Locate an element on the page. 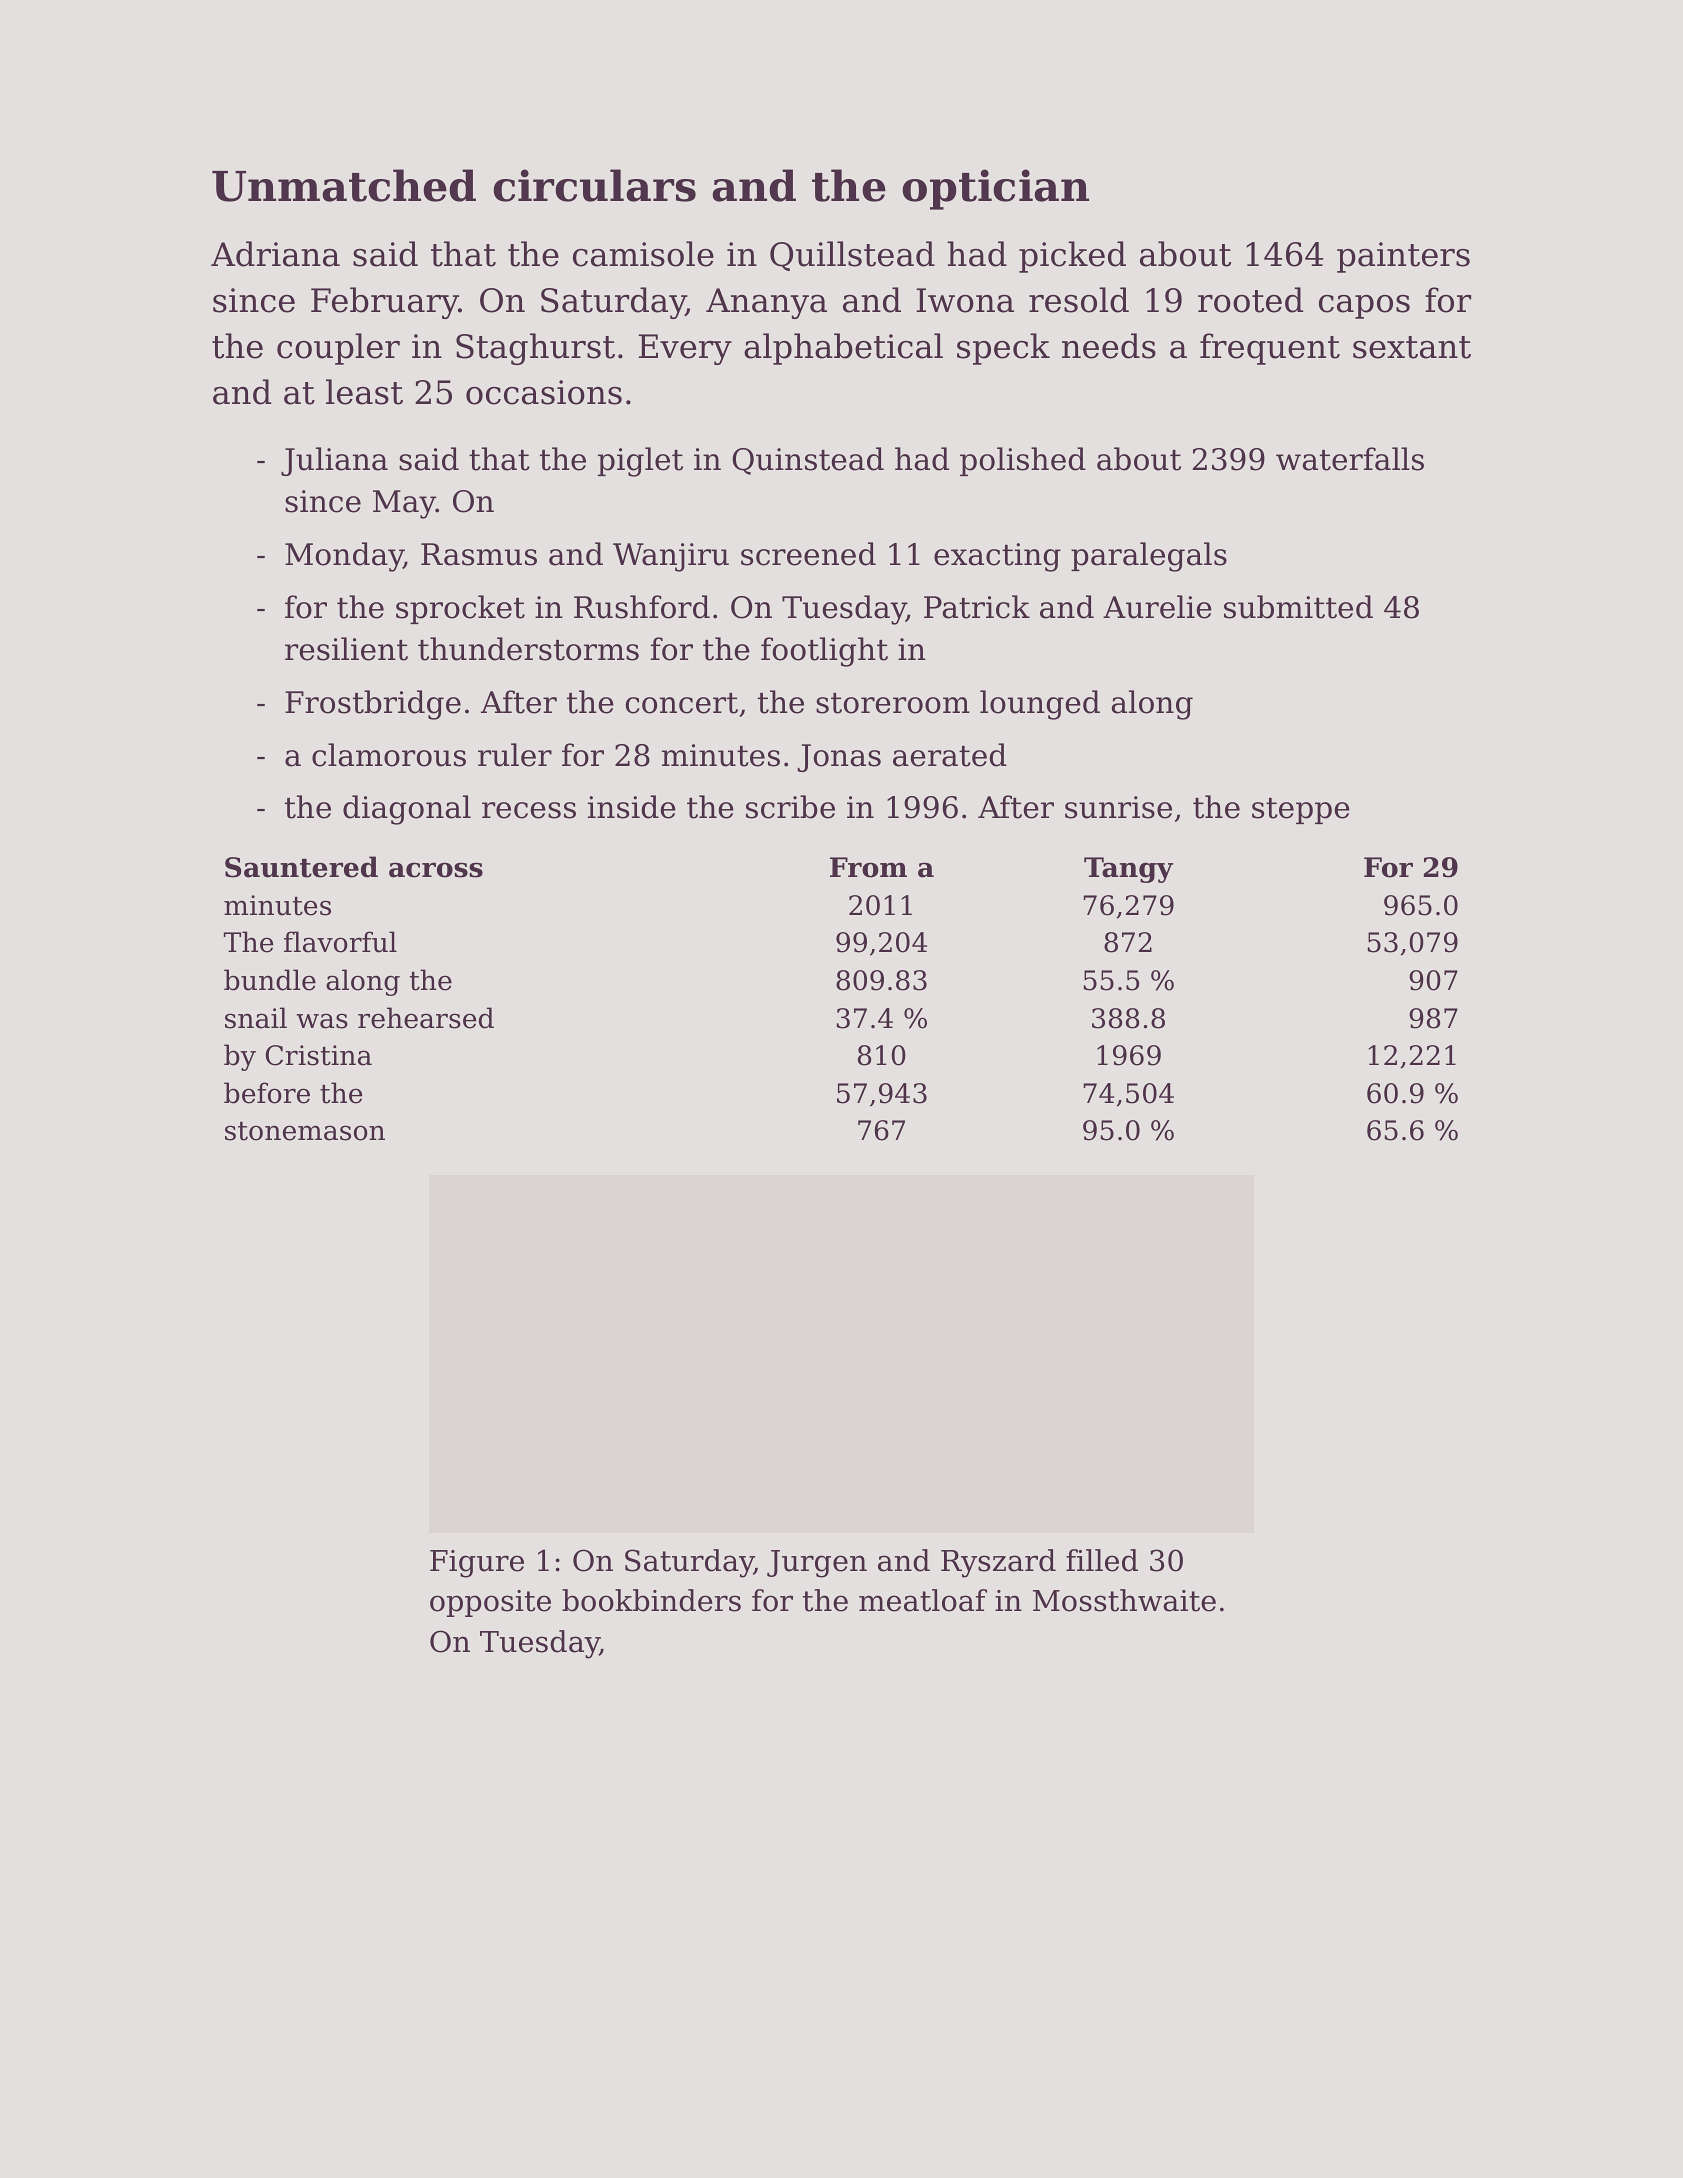  circulars is located at coordinates (594, 185).
